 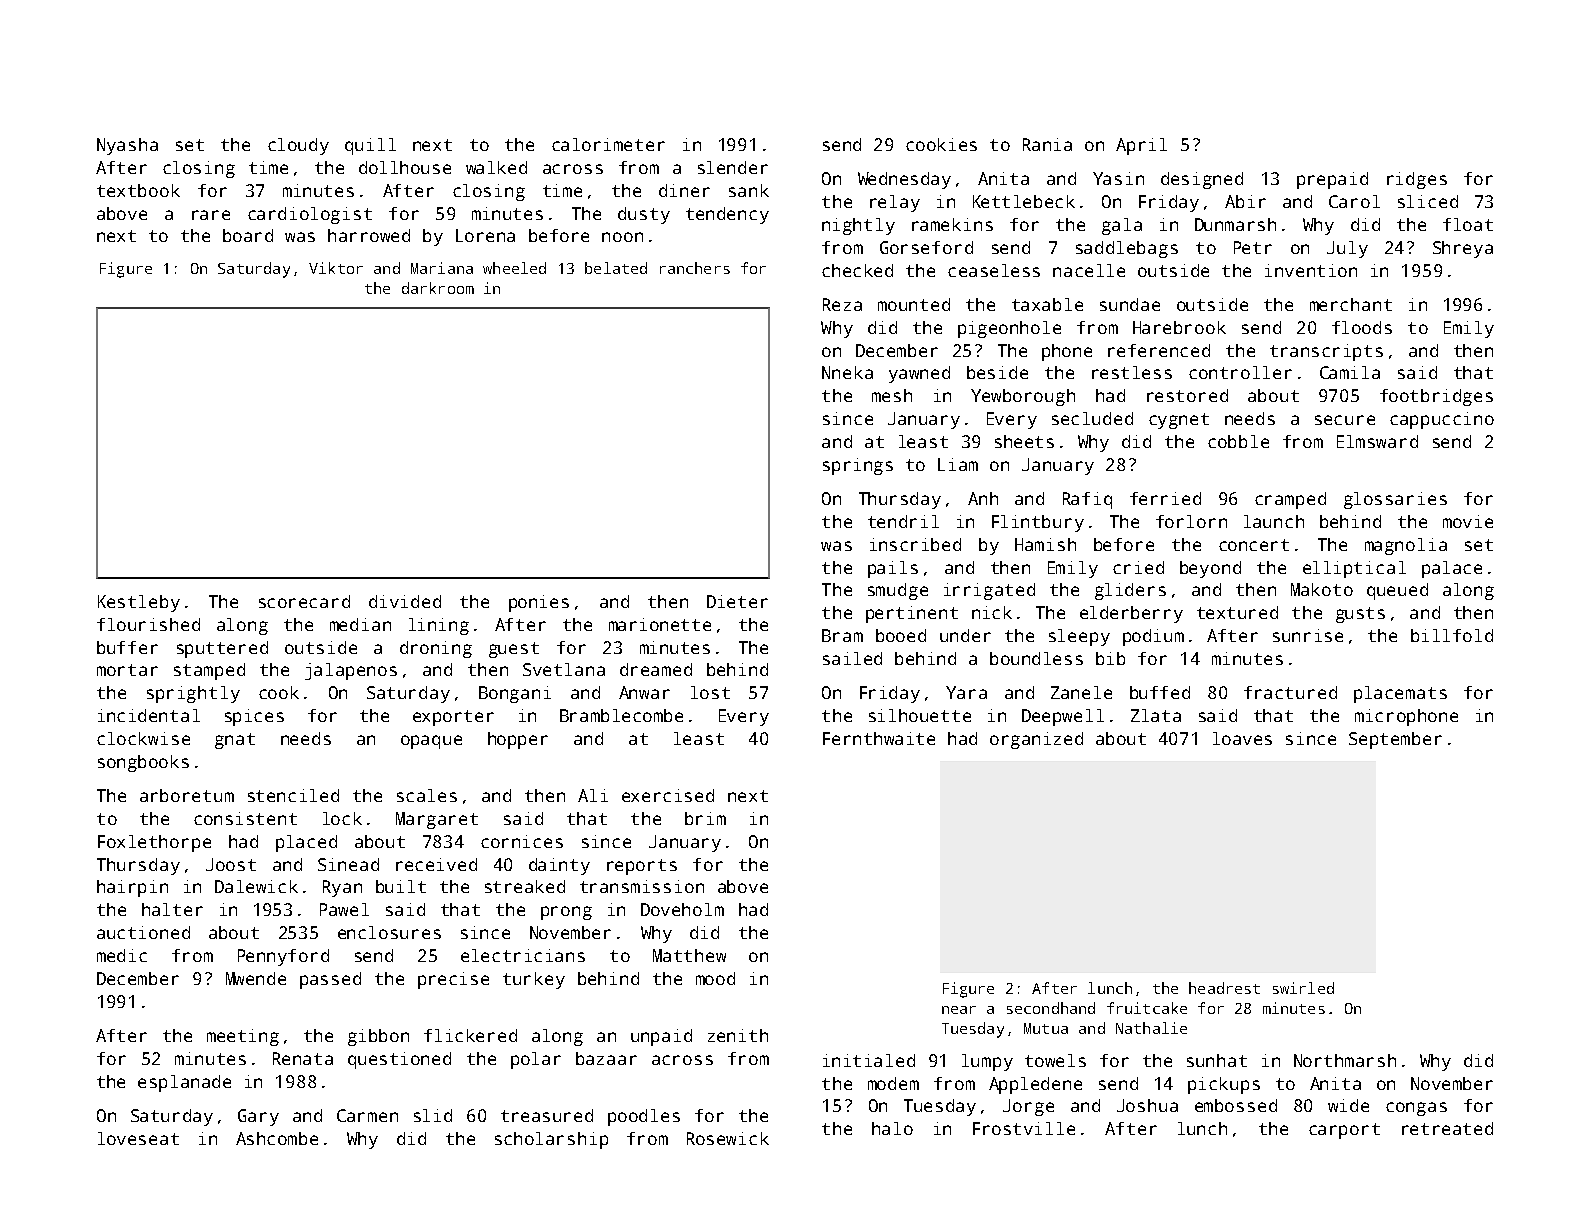 What do you see at coordinates (608, 144) in the screenshot?
I see `calorimeter` at bounding box center [608, 144].
